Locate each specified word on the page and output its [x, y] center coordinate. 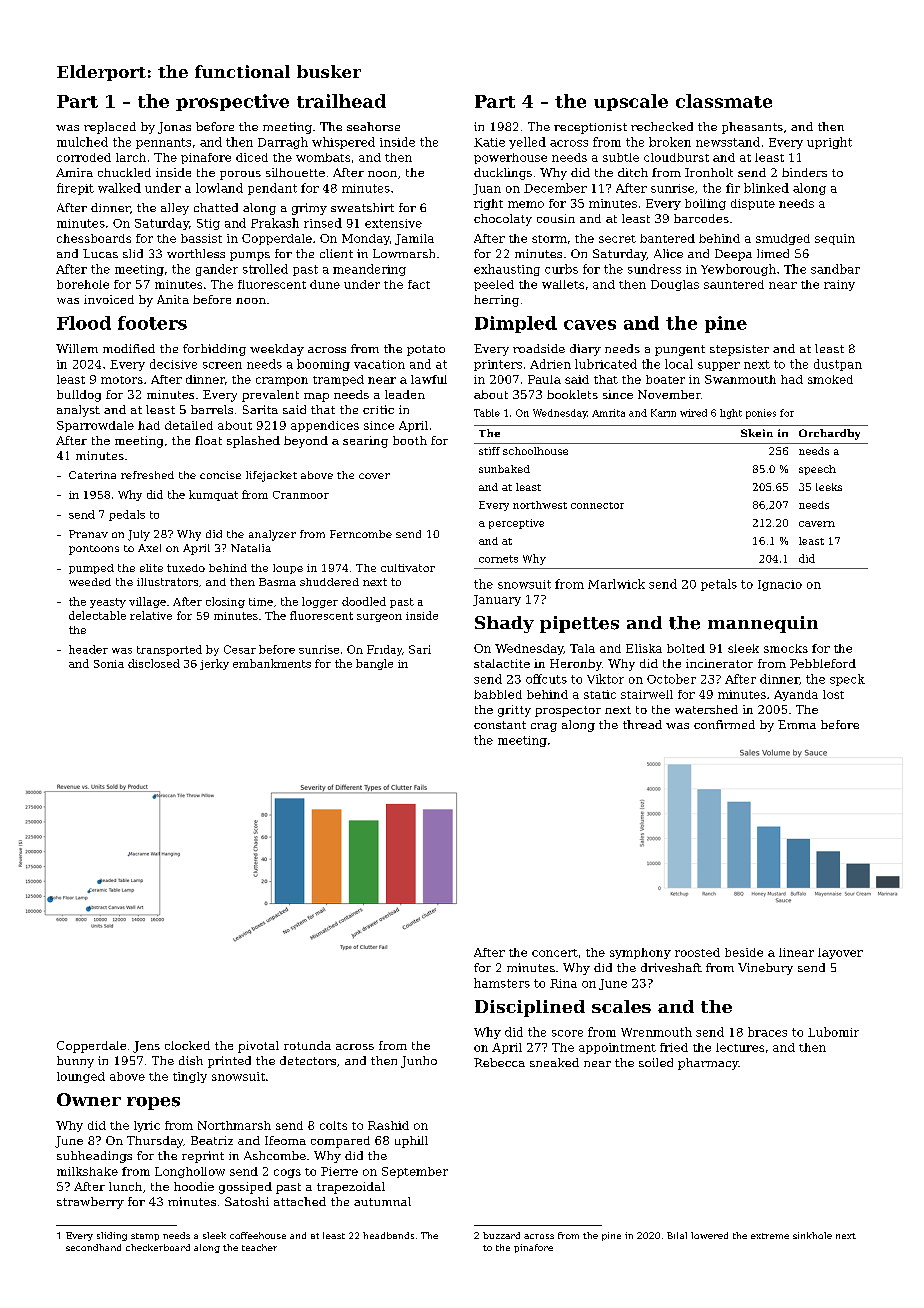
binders [804, 172]
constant [500, 725]
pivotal [258, 1047]
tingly [190, 1077]
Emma [797, 724]
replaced [110, 128]
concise [220, 475]
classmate [724, 101]
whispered [343, 143]
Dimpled [516, 324]
